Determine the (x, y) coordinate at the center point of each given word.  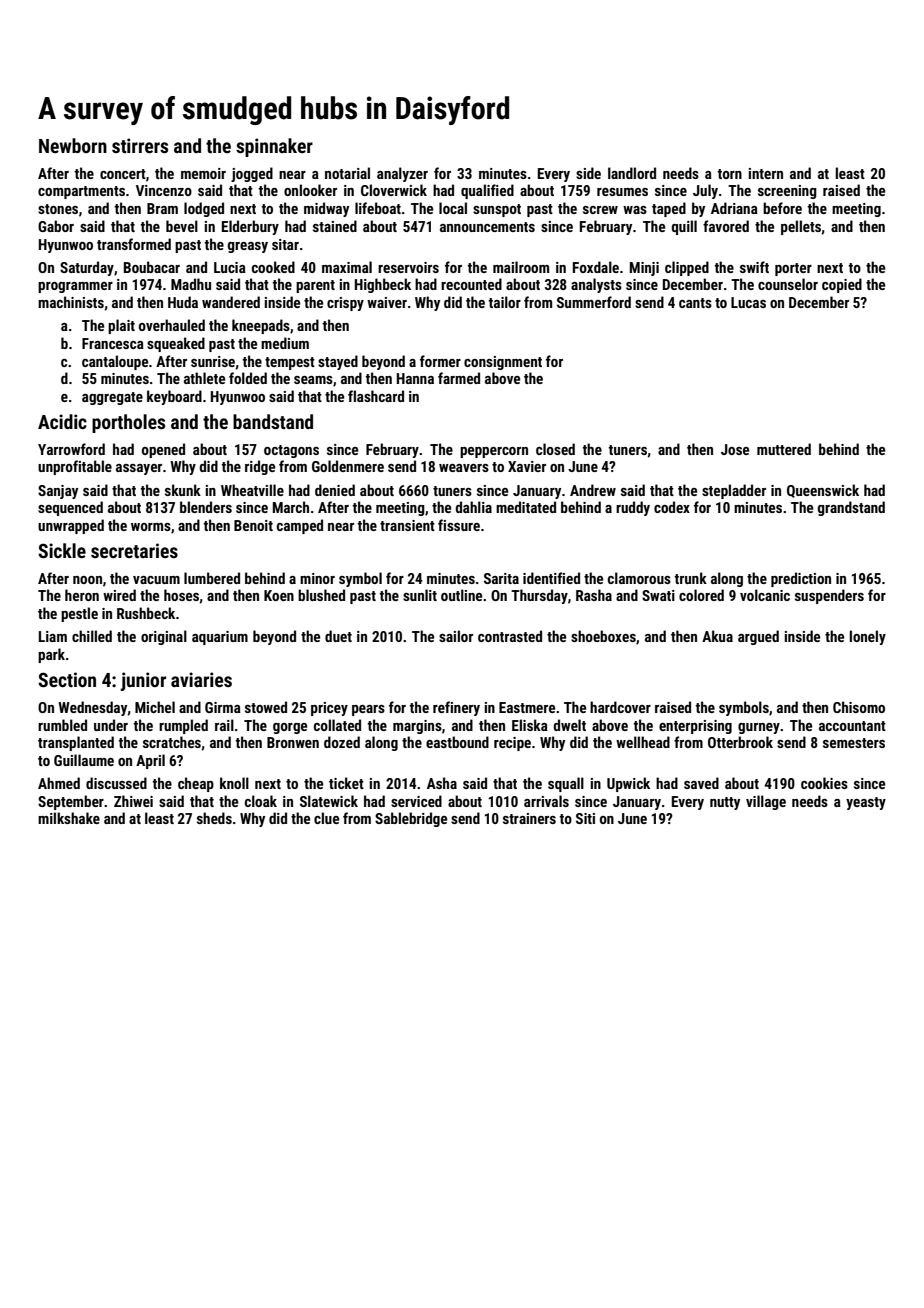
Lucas (748, 302)
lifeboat (378, 208)
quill (684, 227)
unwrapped (71, 526)
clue (326, 818)
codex (672, 507)
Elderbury (250, 227)
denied (335, 490)
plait (121, 326)
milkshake (69, 818)
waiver (387, 302)
